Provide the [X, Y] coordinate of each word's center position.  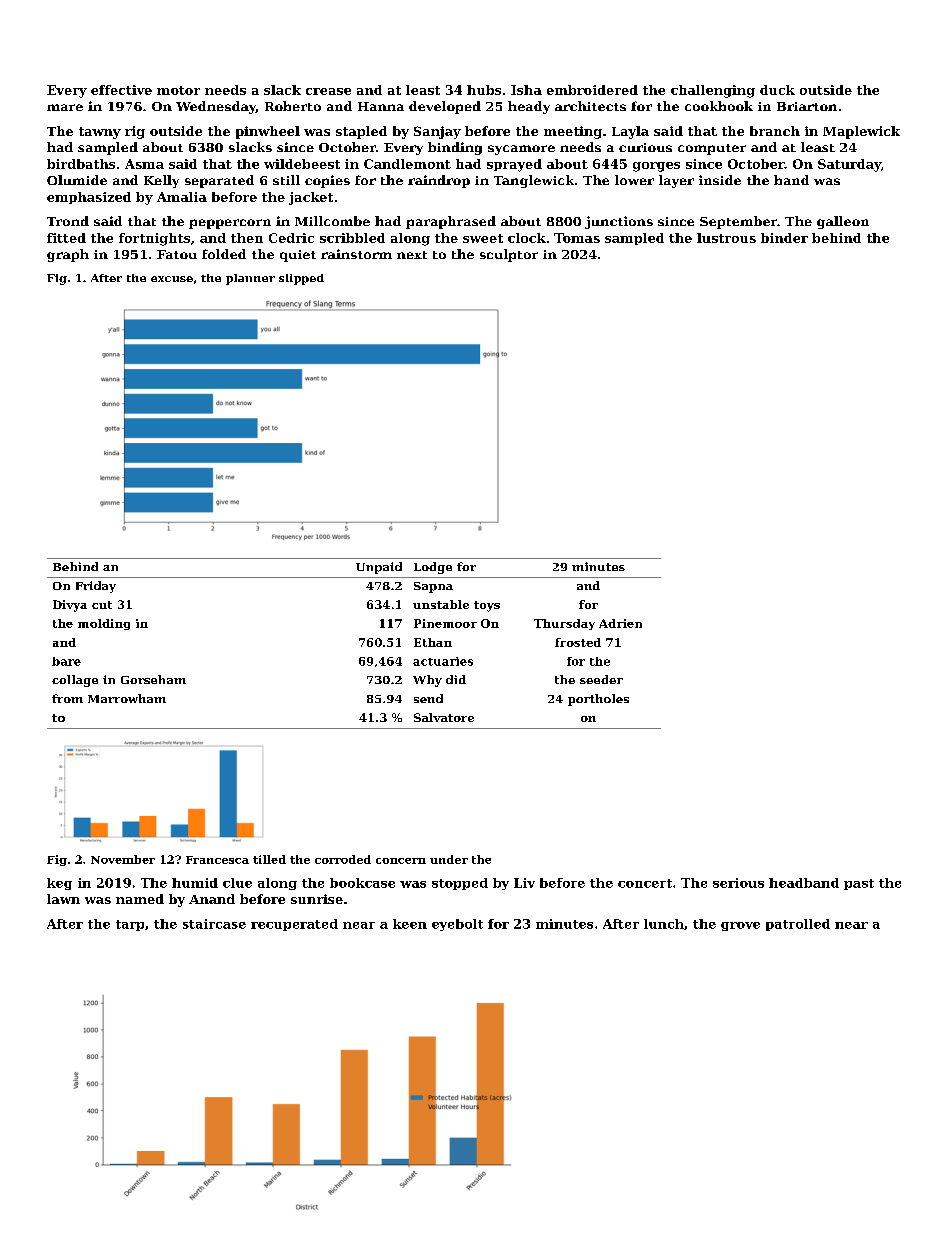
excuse [172, 279]
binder [784, 238]
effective [121, 90]
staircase [214, 924]
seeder [601, 679]
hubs [484, 90]
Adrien [620, 623]
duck [777, 90]
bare [66, 661]
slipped [301, 279]
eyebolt [457, 925]
